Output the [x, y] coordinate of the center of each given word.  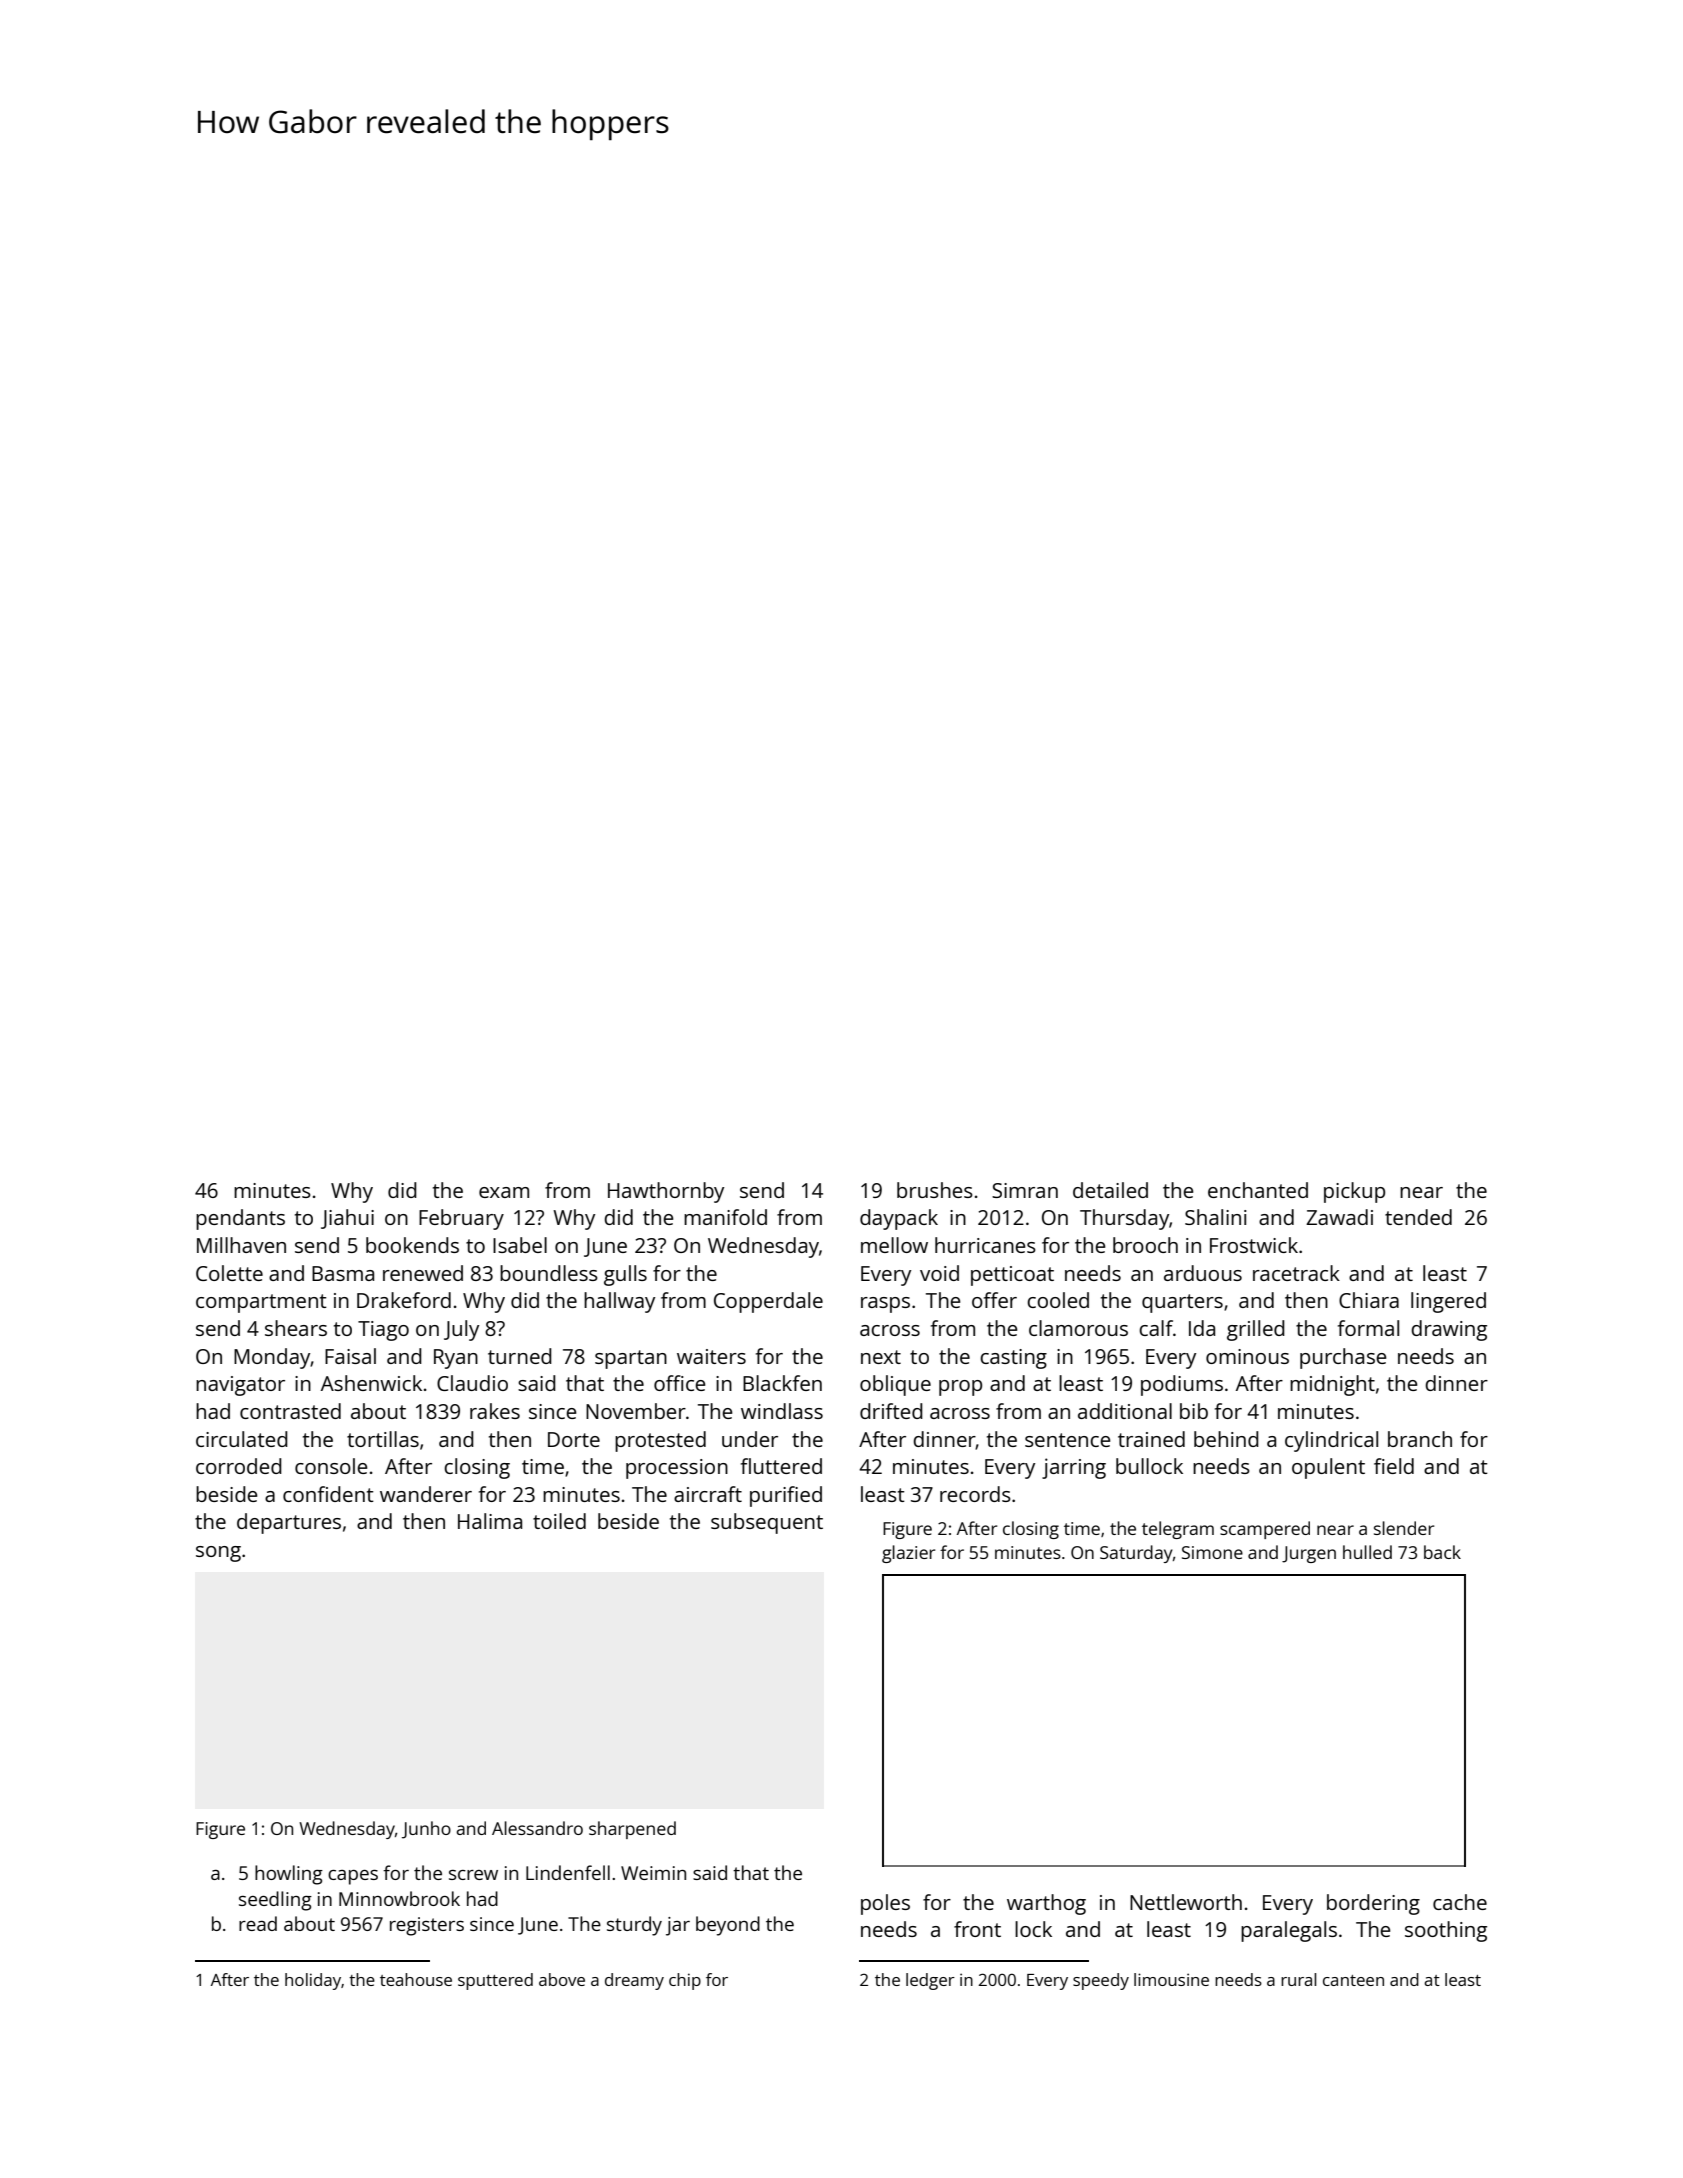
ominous [1247, 1356]
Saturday [1136, 1554]
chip [685, 1981]
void [939, 1273]
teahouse [416, 1979]
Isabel [520, 1245]
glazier [908, 1554]
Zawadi [1339, 1217]
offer [994, 1300]
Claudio [472, 1383]
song [218, 1554]
